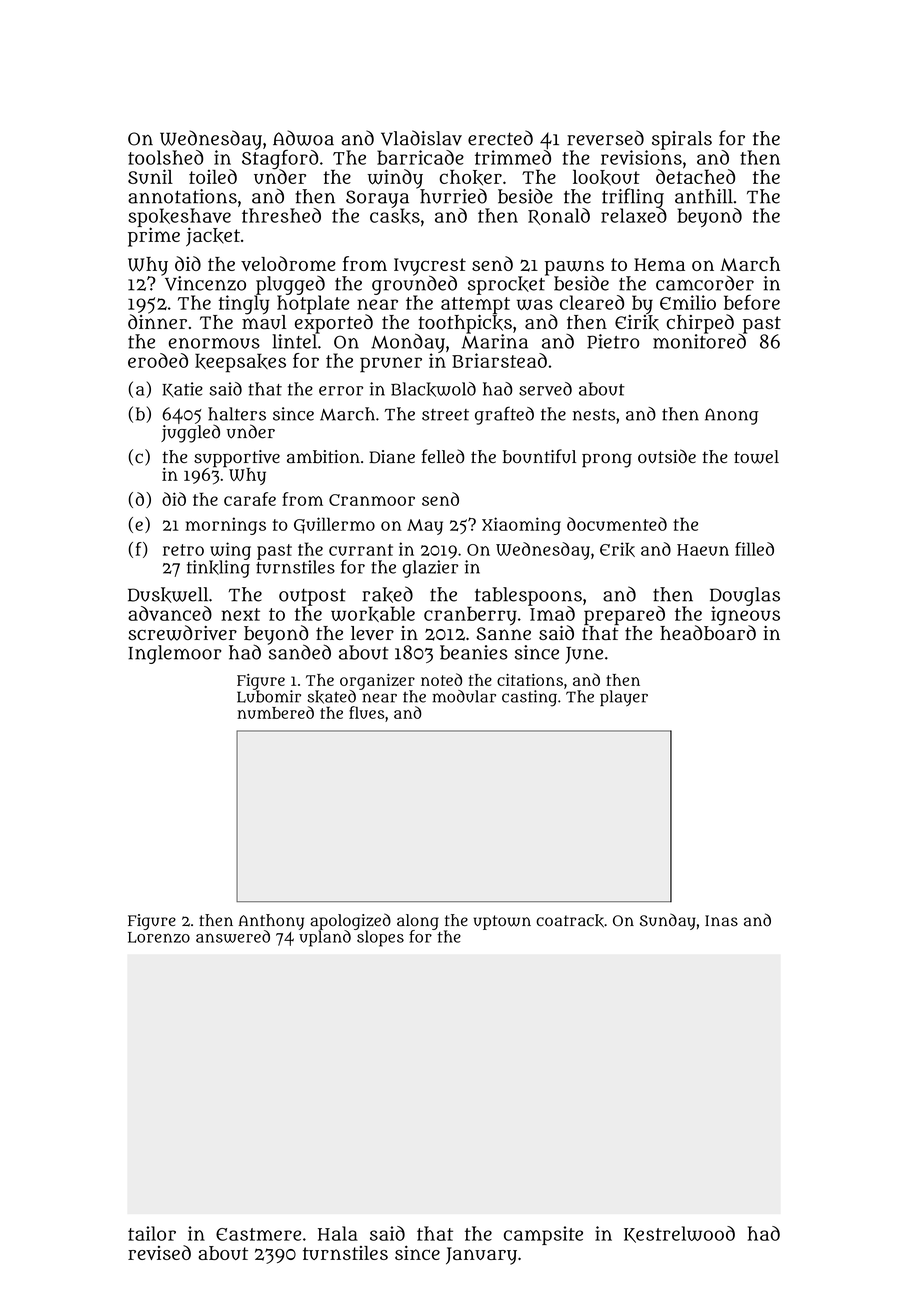 The height and width of the image is (1316, 908). Describe the element at coordinates (418, 922) in the image. I see `along` at that location.
